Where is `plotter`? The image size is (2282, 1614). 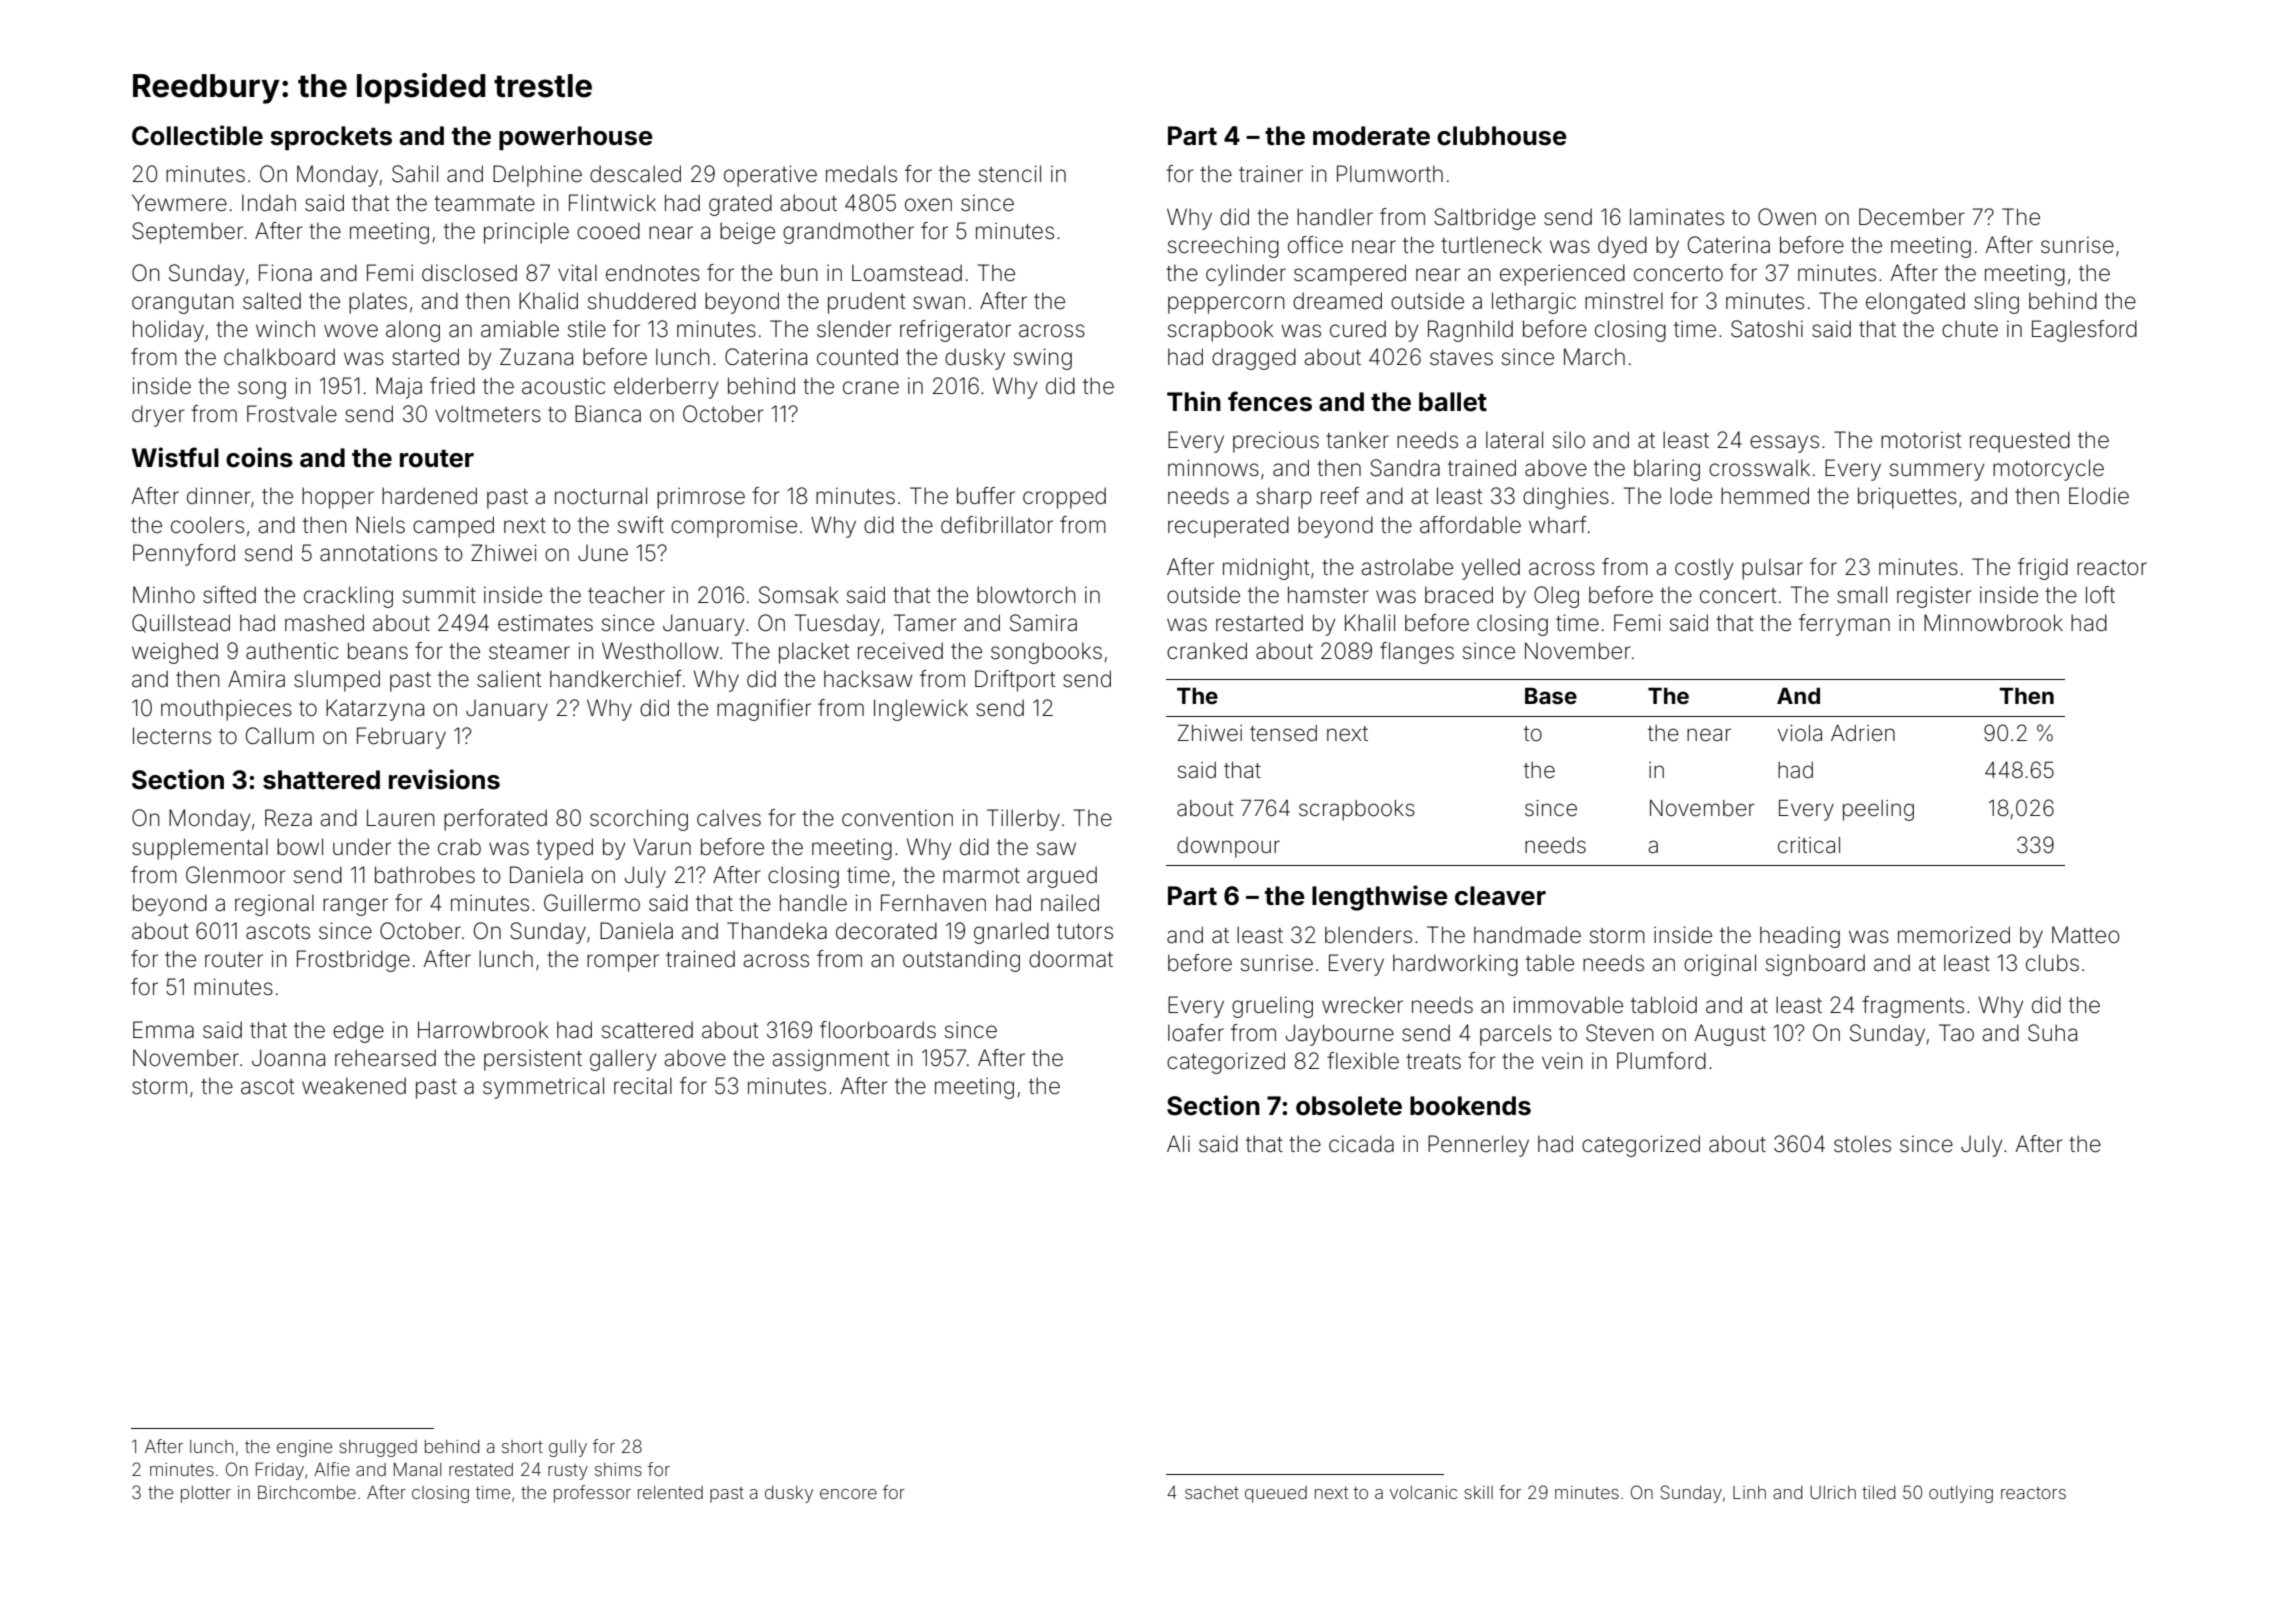 plotter is located at coordinates (206, 1494).
